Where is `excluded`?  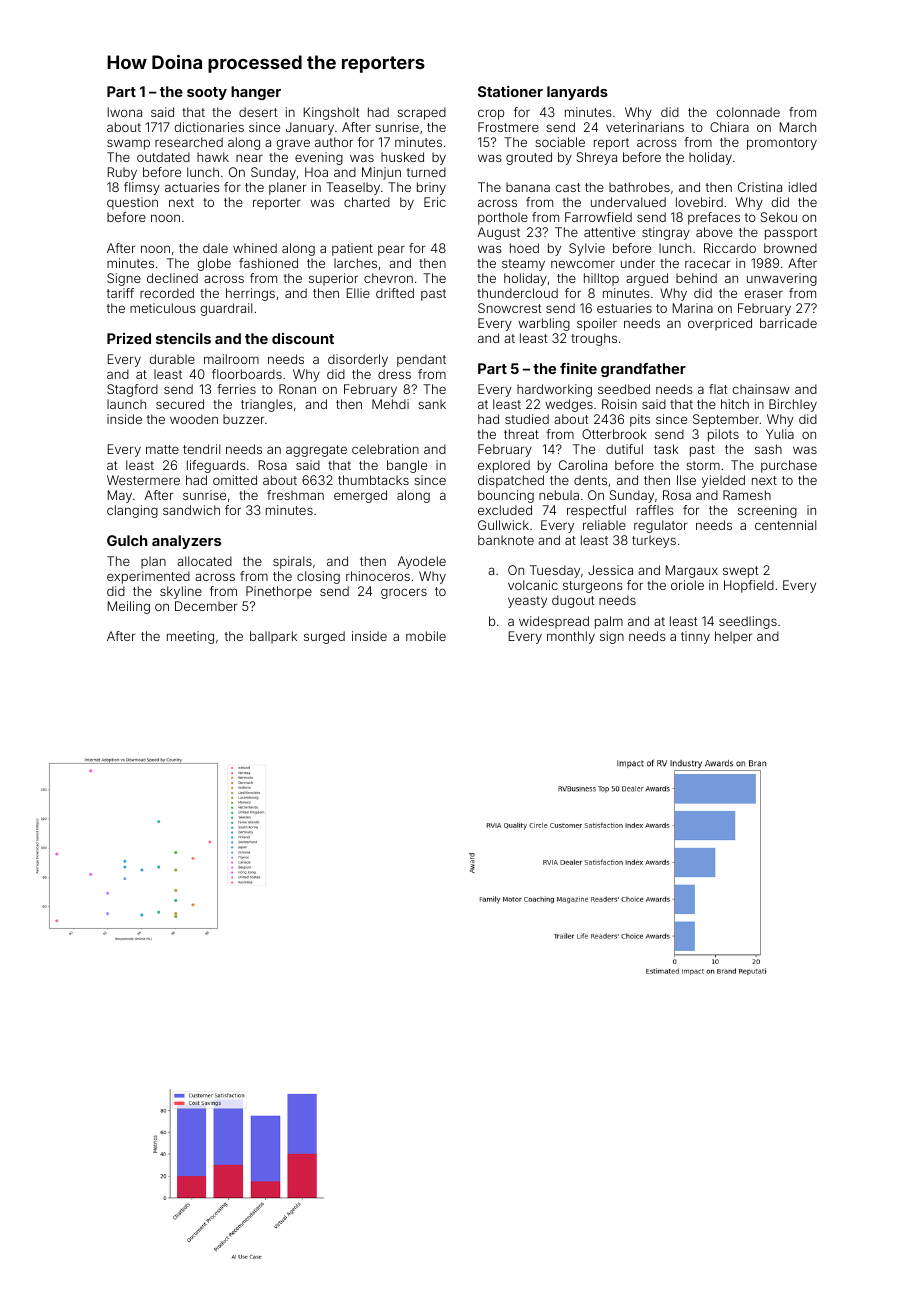
excluded is located at coordinates (505, 510).
